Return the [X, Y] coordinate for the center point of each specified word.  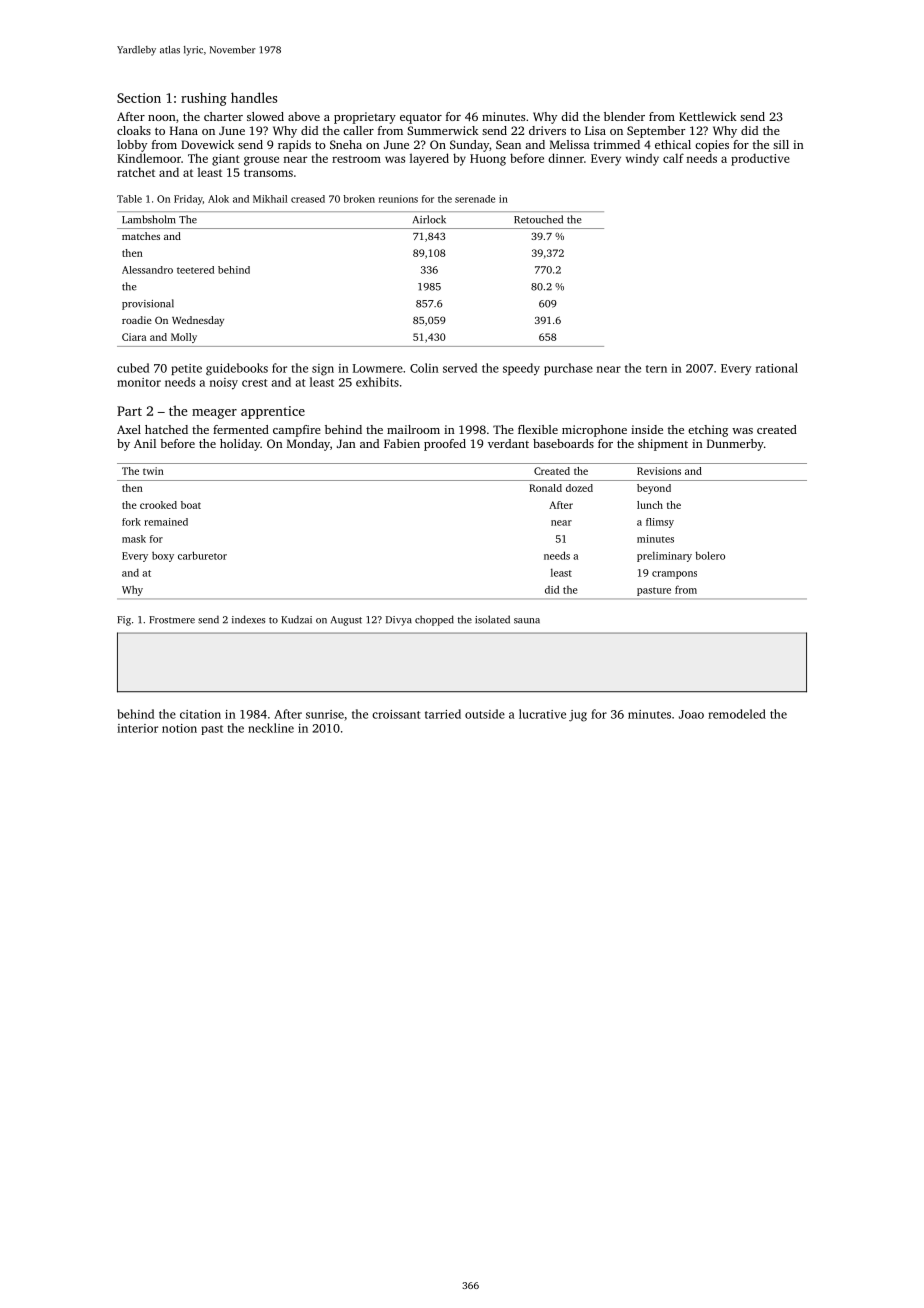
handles [254, 97]
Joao [691, 714]
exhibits [377, 382]
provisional [148, 304]
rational [777, 368]
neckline [271, 728]
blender [624, 116]
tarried [443, 714]
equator [421, 118]
